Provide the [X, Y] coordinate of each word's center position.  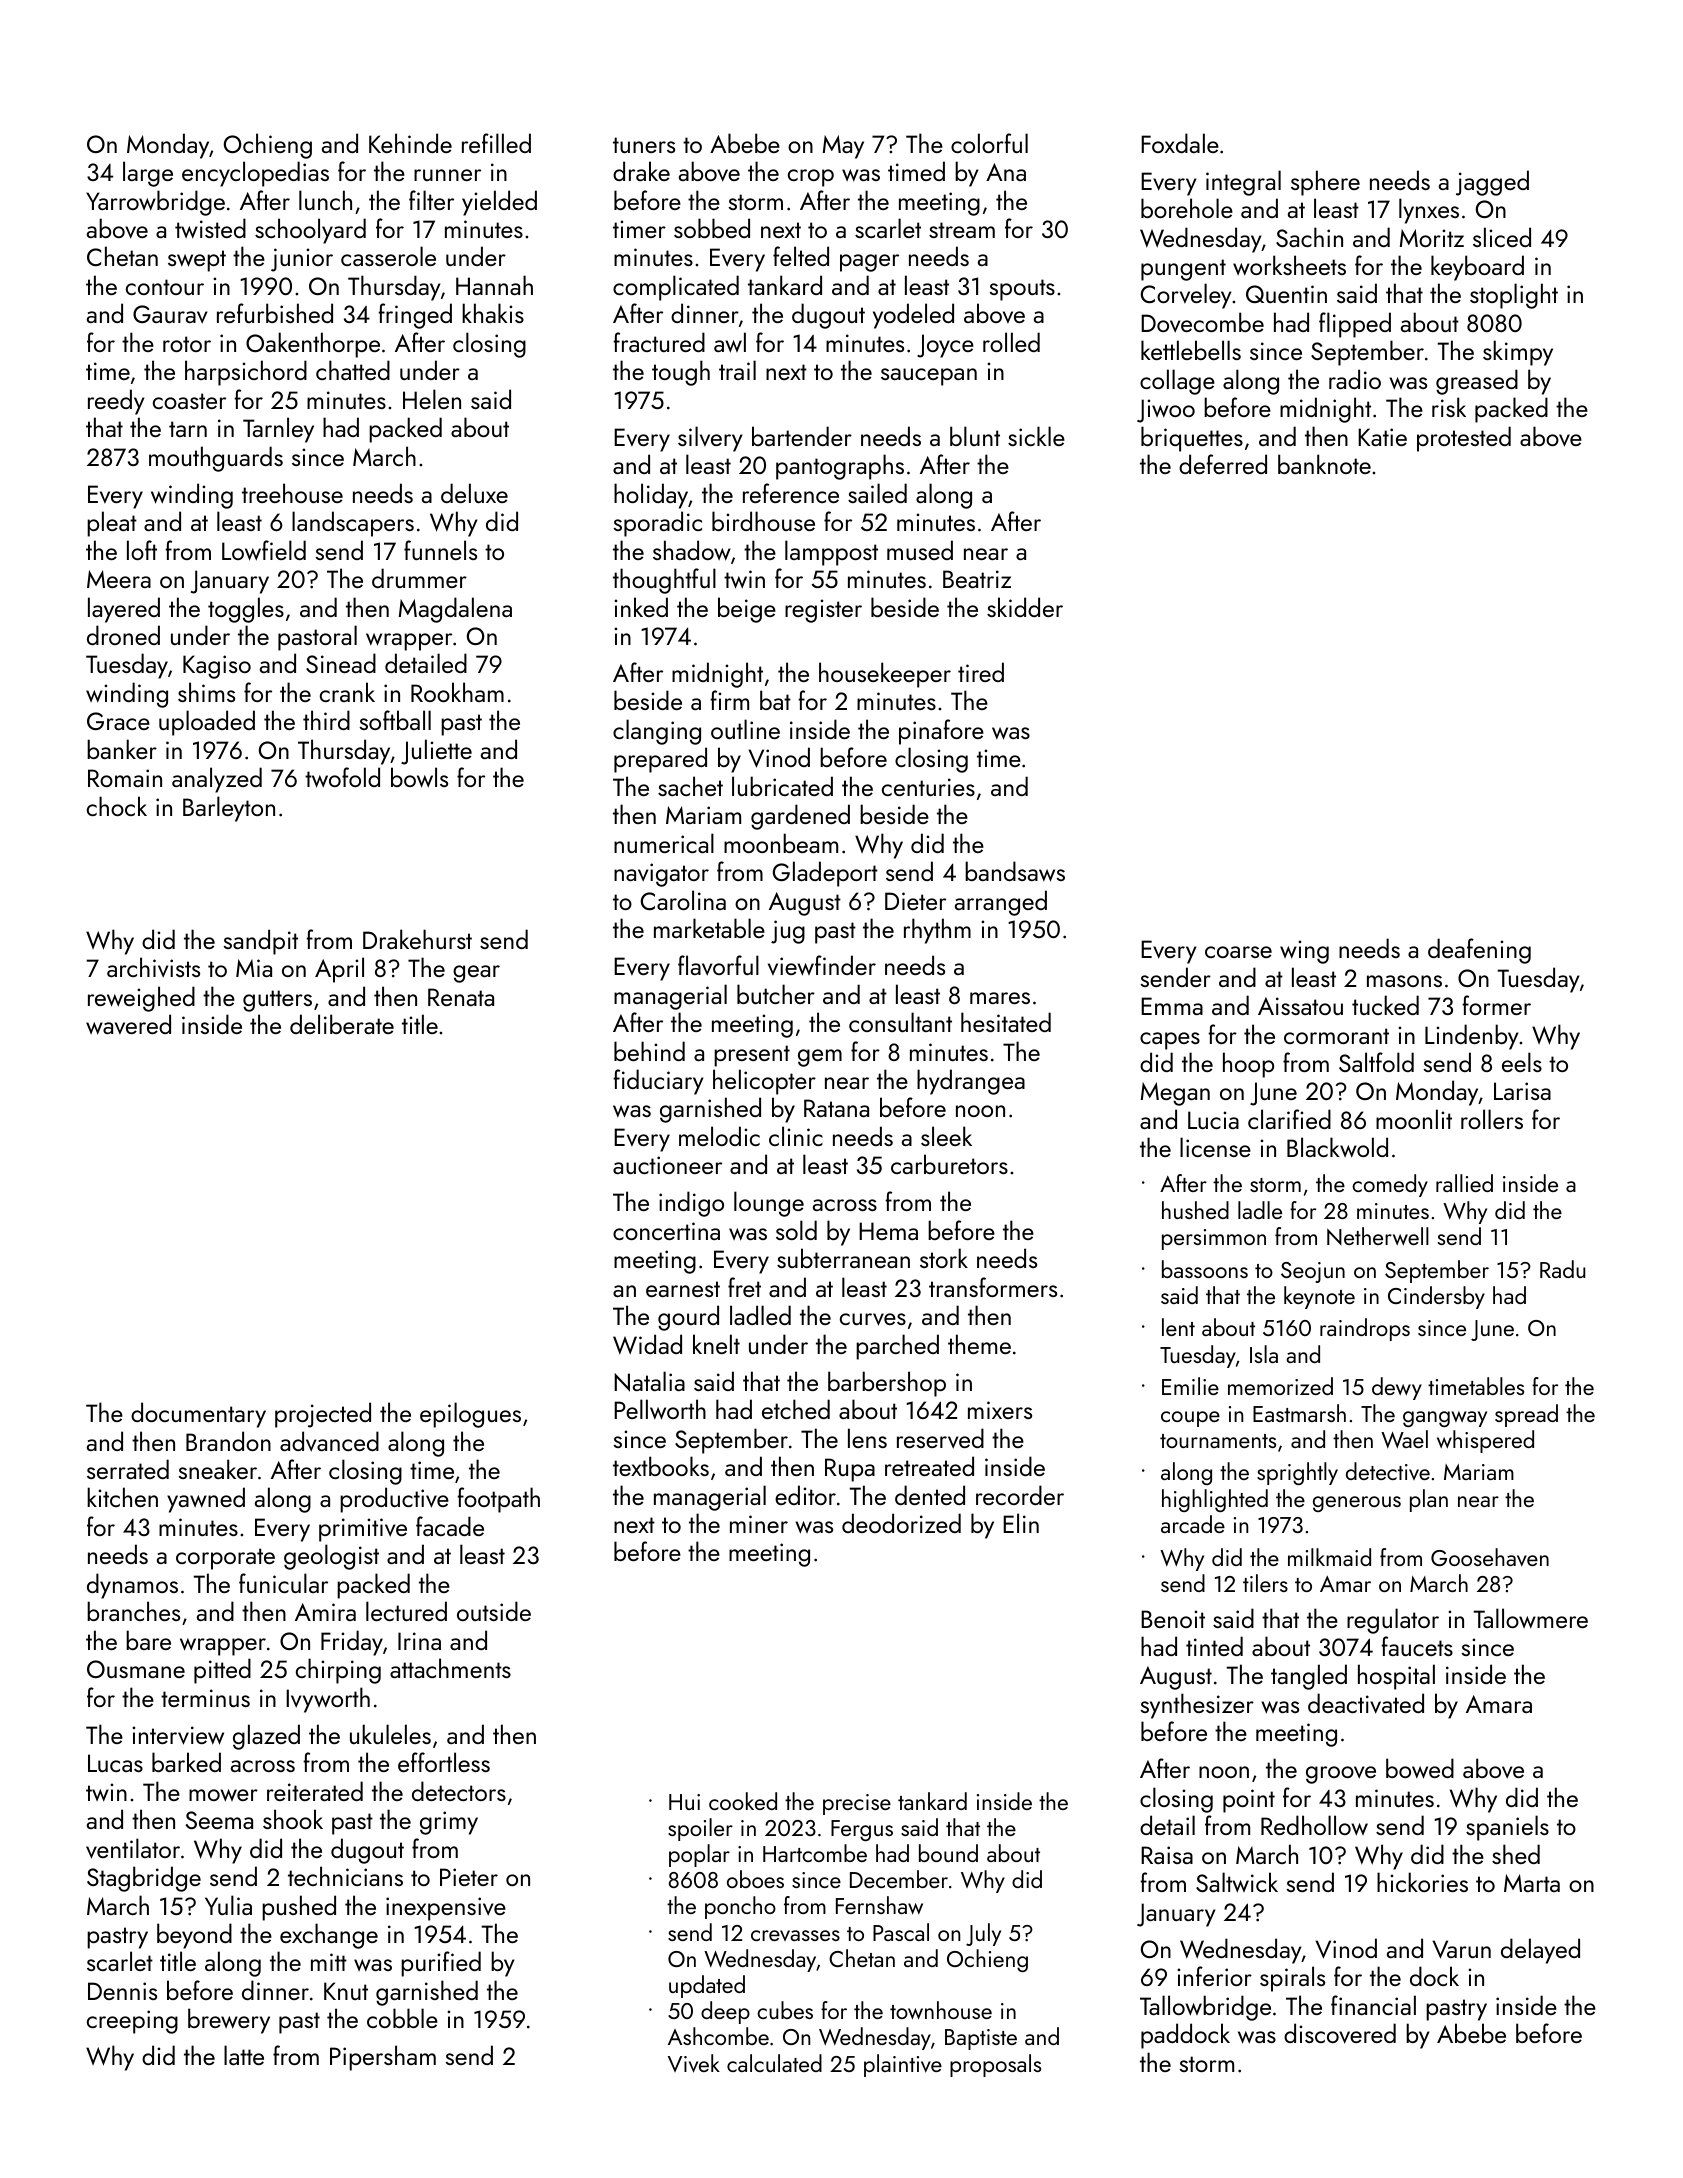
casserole [388, 256]
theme [979, 1344]
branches [133, 1611]
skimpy [1518, 353]
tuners [644, 145]
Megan [1175, 1094]
